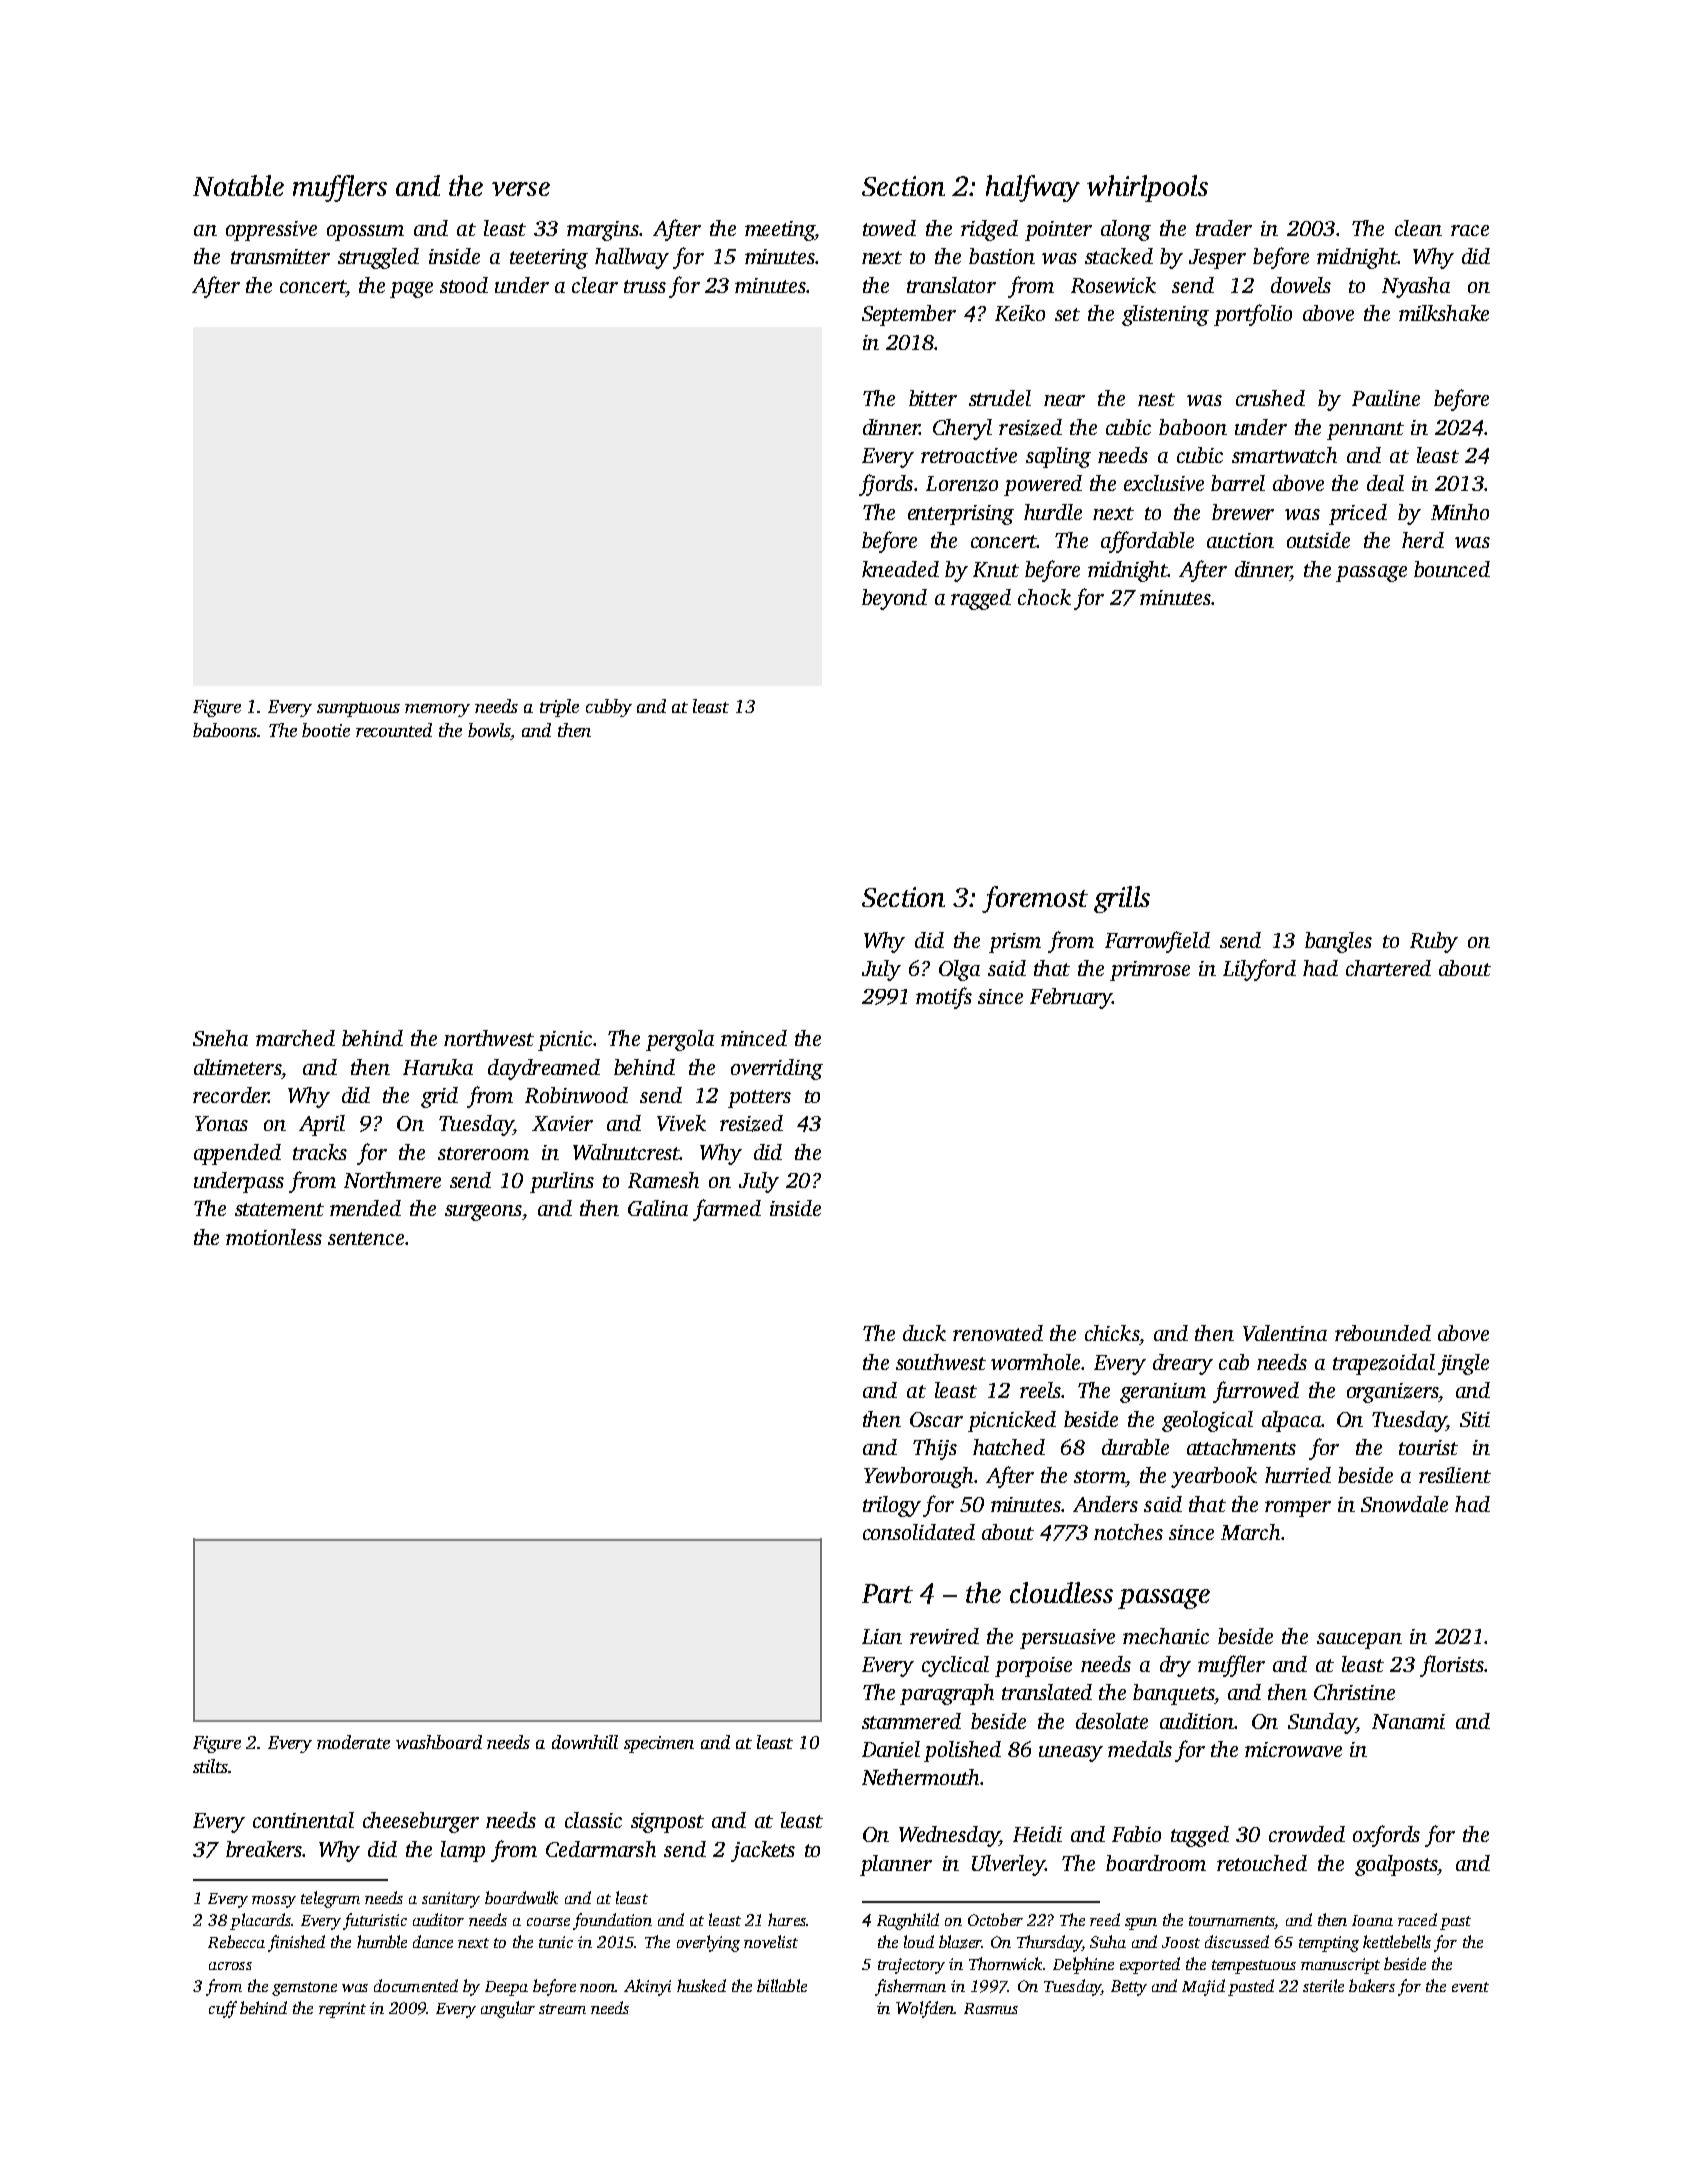 This screenshot has width=1683, height=2178. I want to click on cuff, so click(223, 2009).
